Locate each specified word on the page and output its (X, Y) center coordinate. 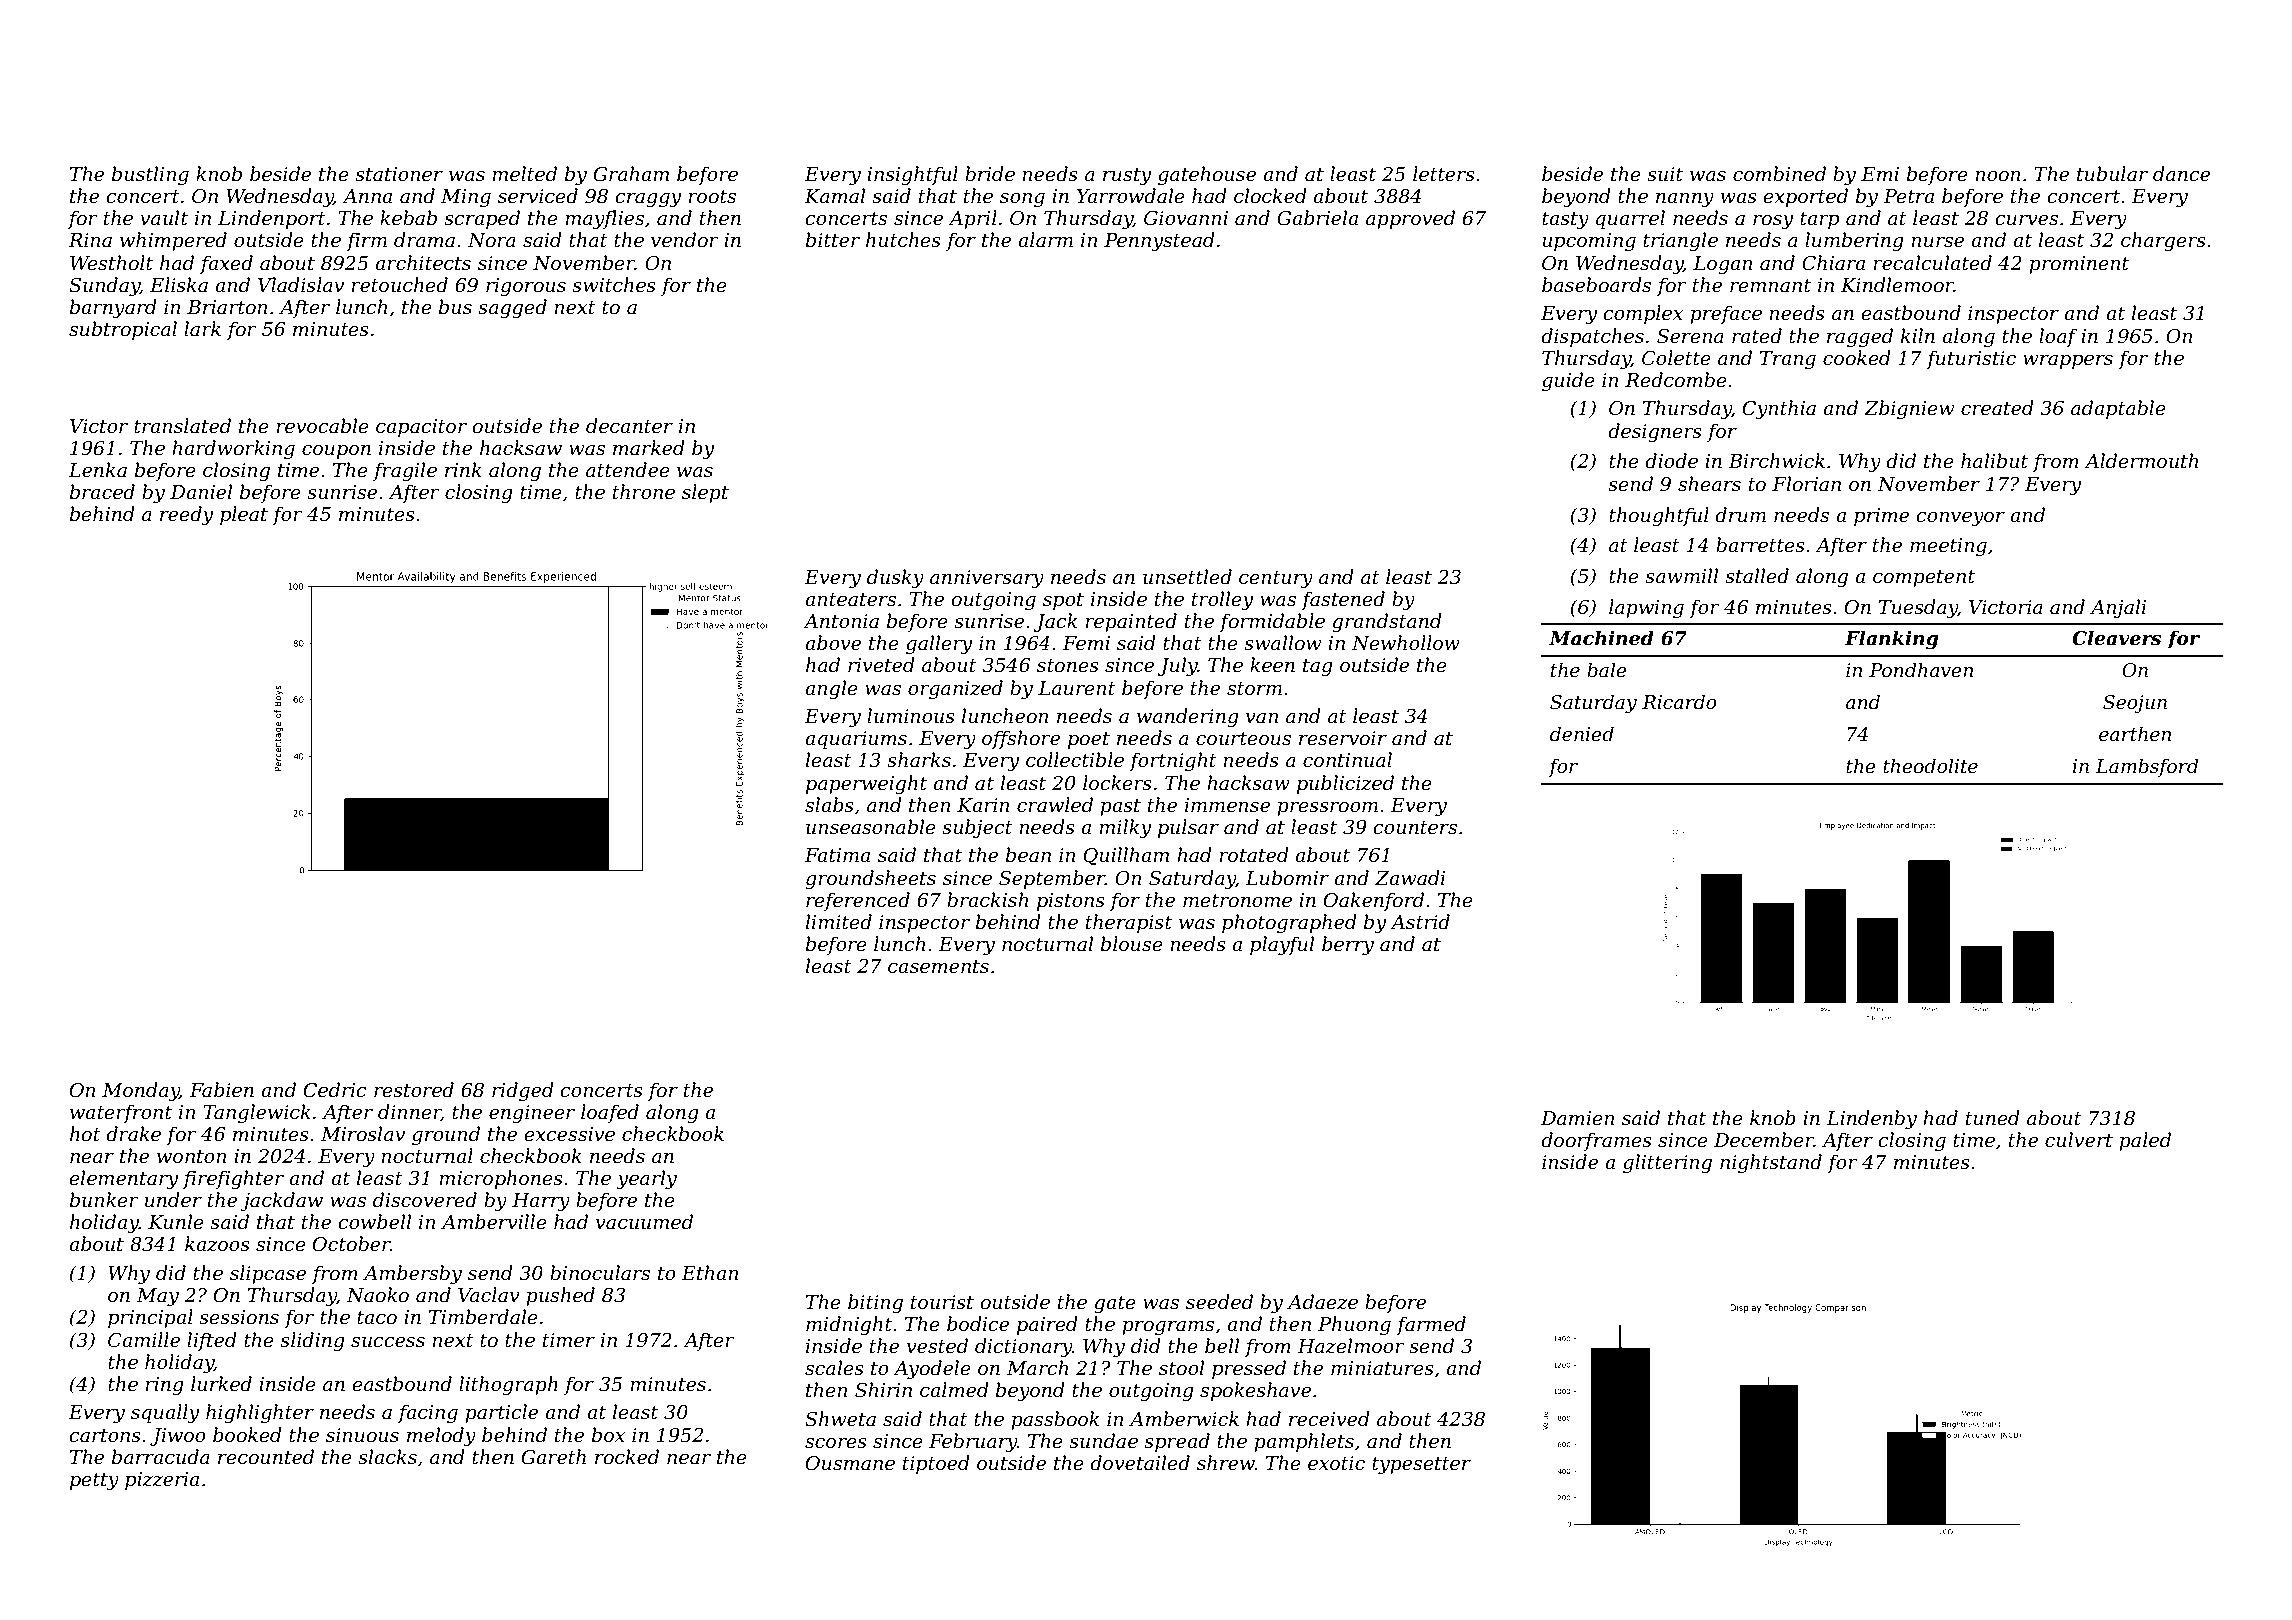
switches (614, 285)
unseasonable (871, 827)
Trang (1788, 360)
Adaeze (1322, 1302)
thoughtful (1659, 516)
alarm (1045, 240)
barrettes (1760, 545)
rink (463, 469)
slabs (829, 805)
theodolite (1930, 766)
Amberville (494, 1222)
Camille (144, 1340)
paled (2145, 1141)
